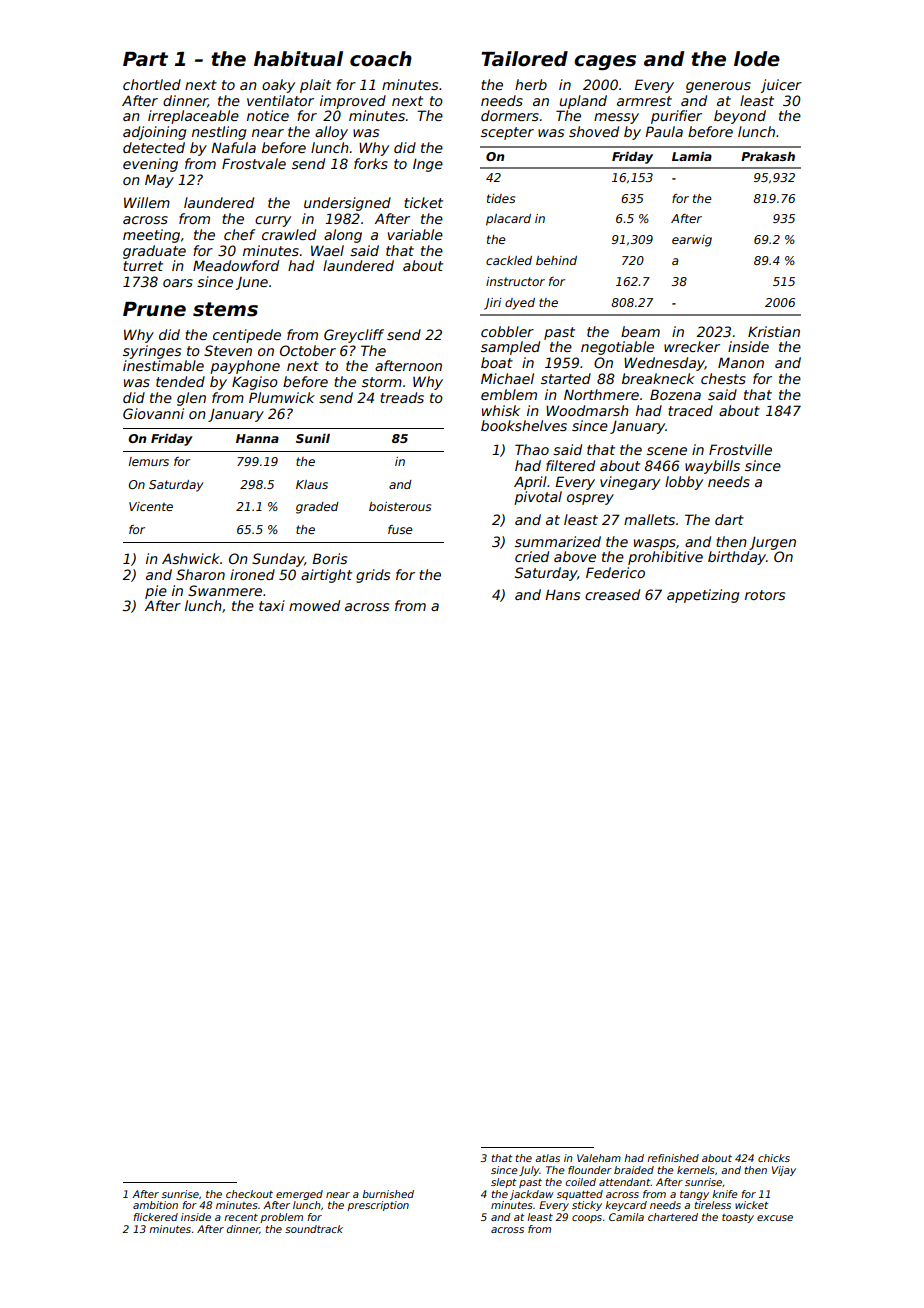 This screenshot has height=1308, width=924. Describe the element at coordinates (583, 102) in the screenshot. I see `upland` at that location.
